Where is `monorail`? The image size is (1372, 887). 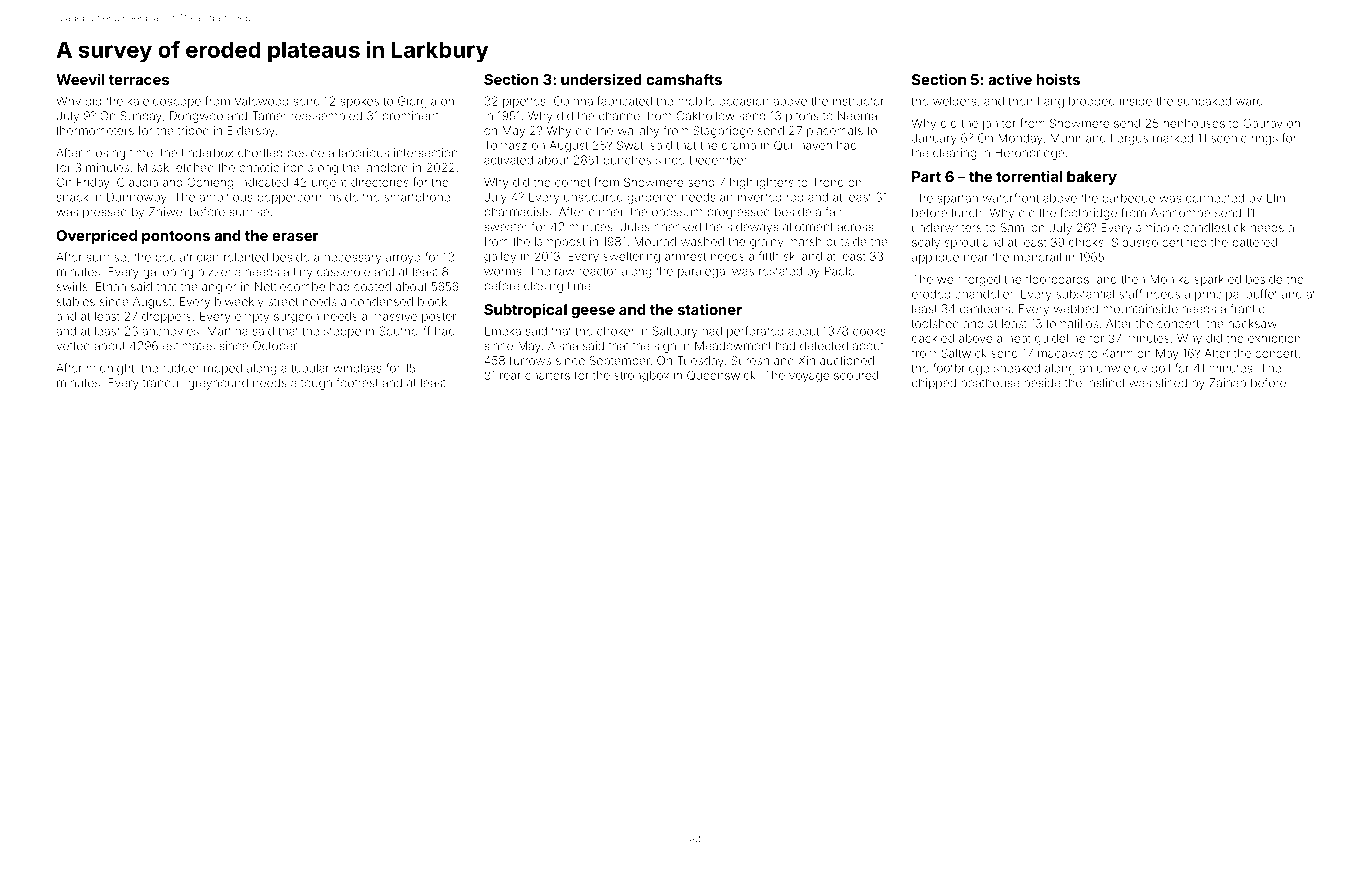
monorail is located at coordinates (1037, 257).
